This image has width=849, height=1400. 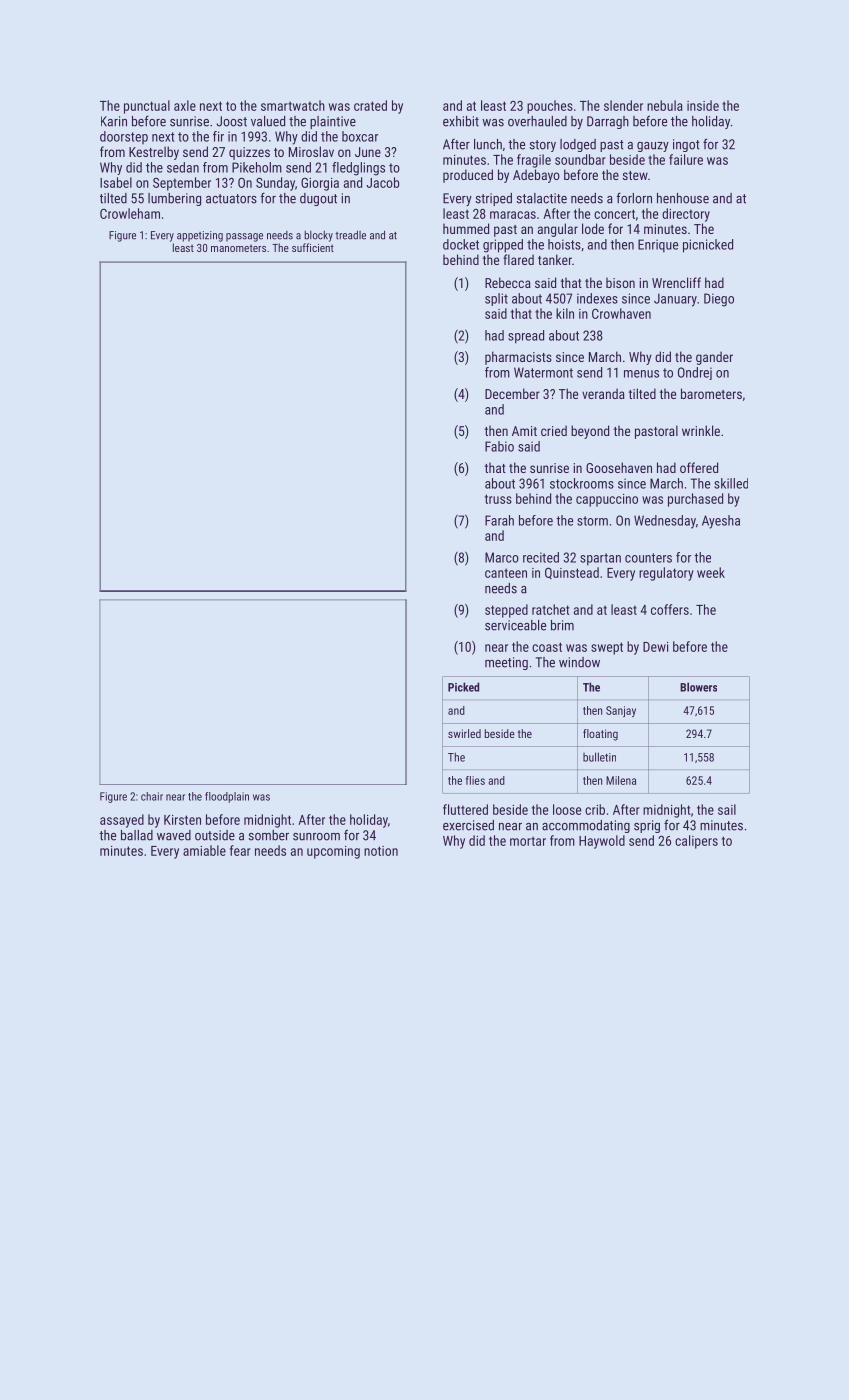 What do you see at coordinates (623, 105) in the image?
I see `slender` at bounding box center [623, 105].
